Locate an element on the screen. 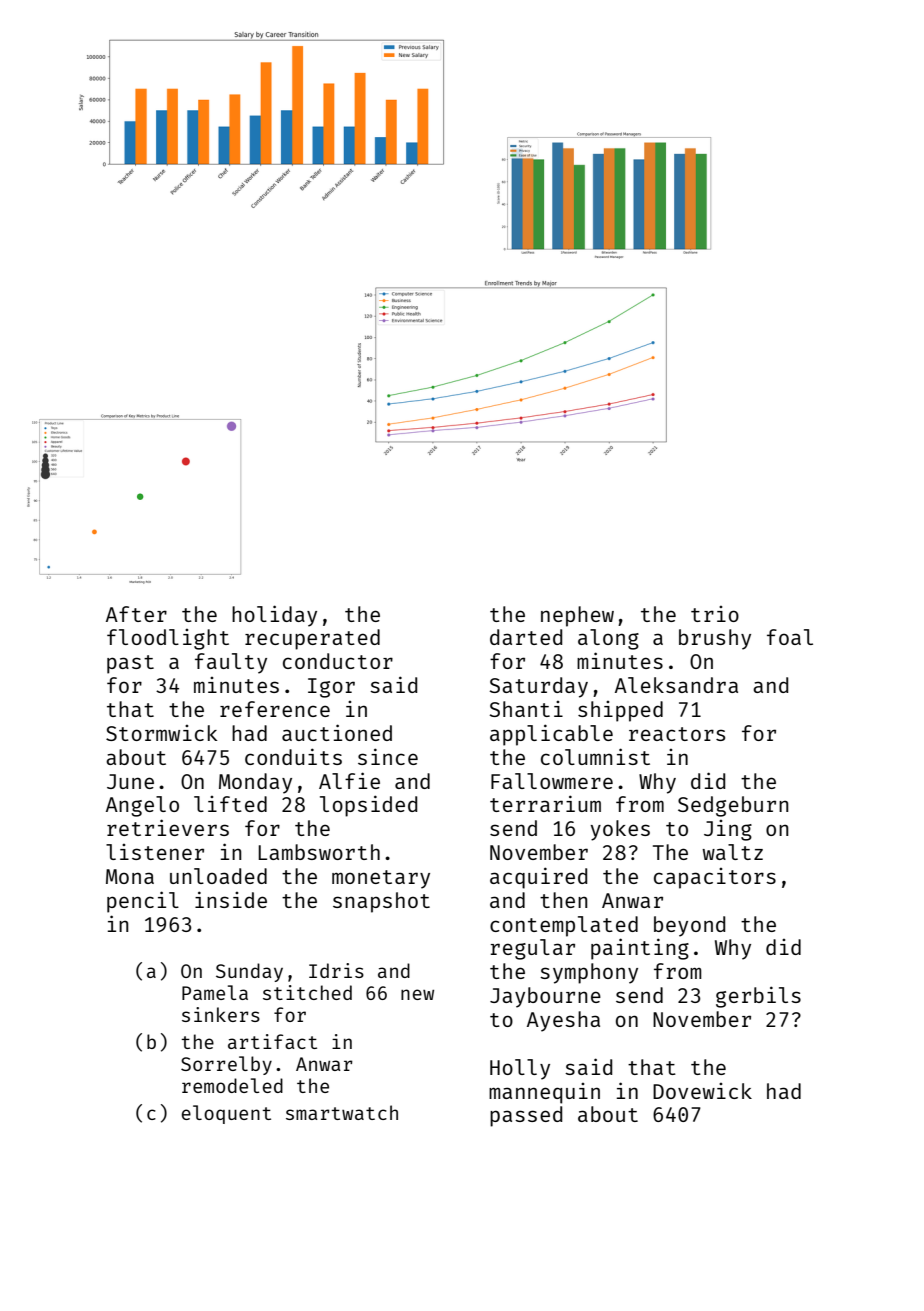 This screenshot has width=924, height=1311. After is located at coordinates (136, 614).
